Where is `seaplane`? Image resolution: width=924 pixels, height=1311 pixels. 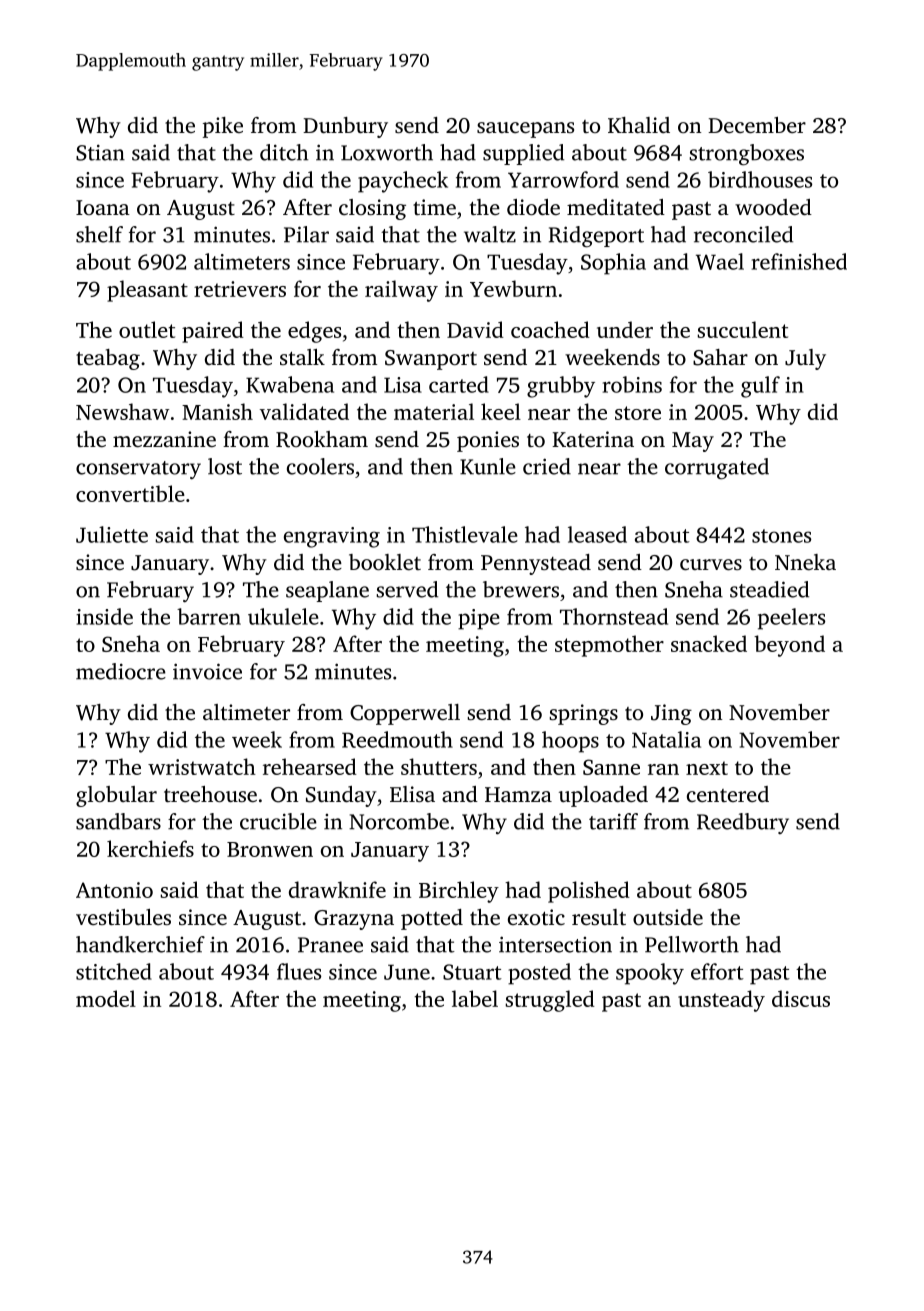
seaplane is located at coordinates (327, 591).
